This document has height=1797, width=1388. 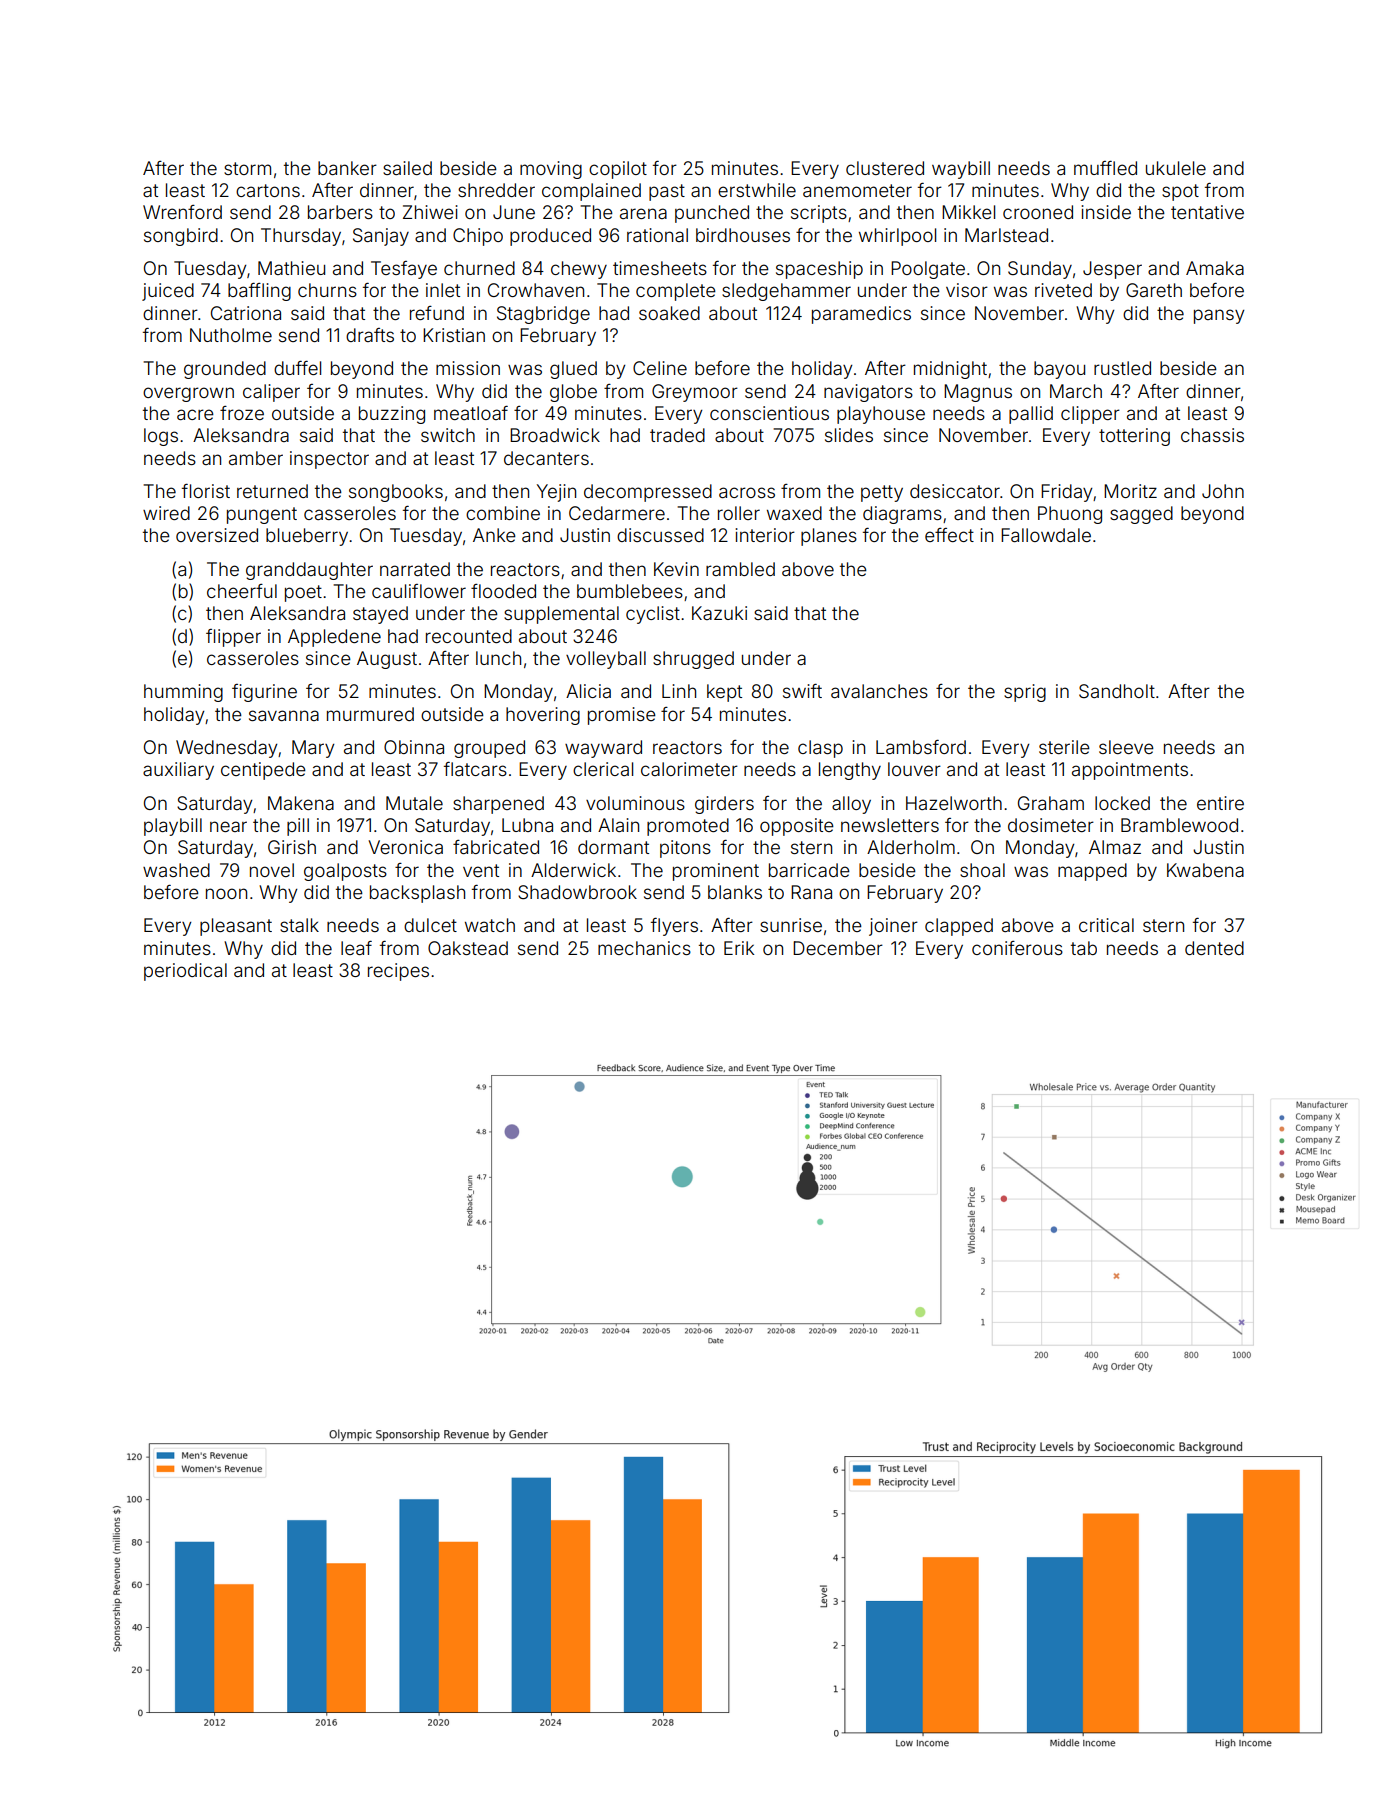 What do you see at coordinates (166, 513) in the document?
I see `wired` at bounding box center [166, 513].
